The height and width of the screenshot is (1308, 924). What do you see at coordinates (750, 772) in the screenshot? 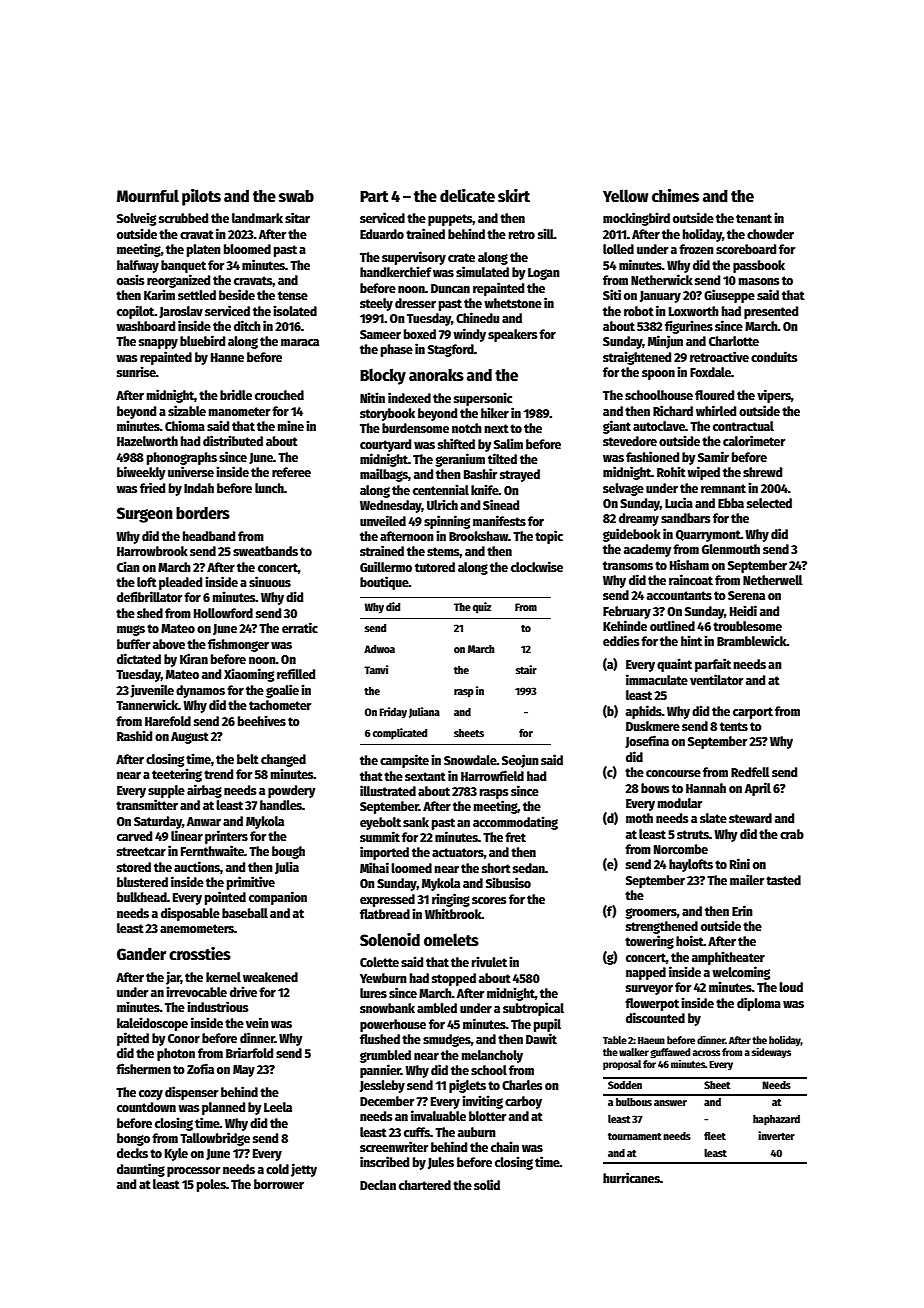
I see `Redfell` at bounding box center [750, 772].
